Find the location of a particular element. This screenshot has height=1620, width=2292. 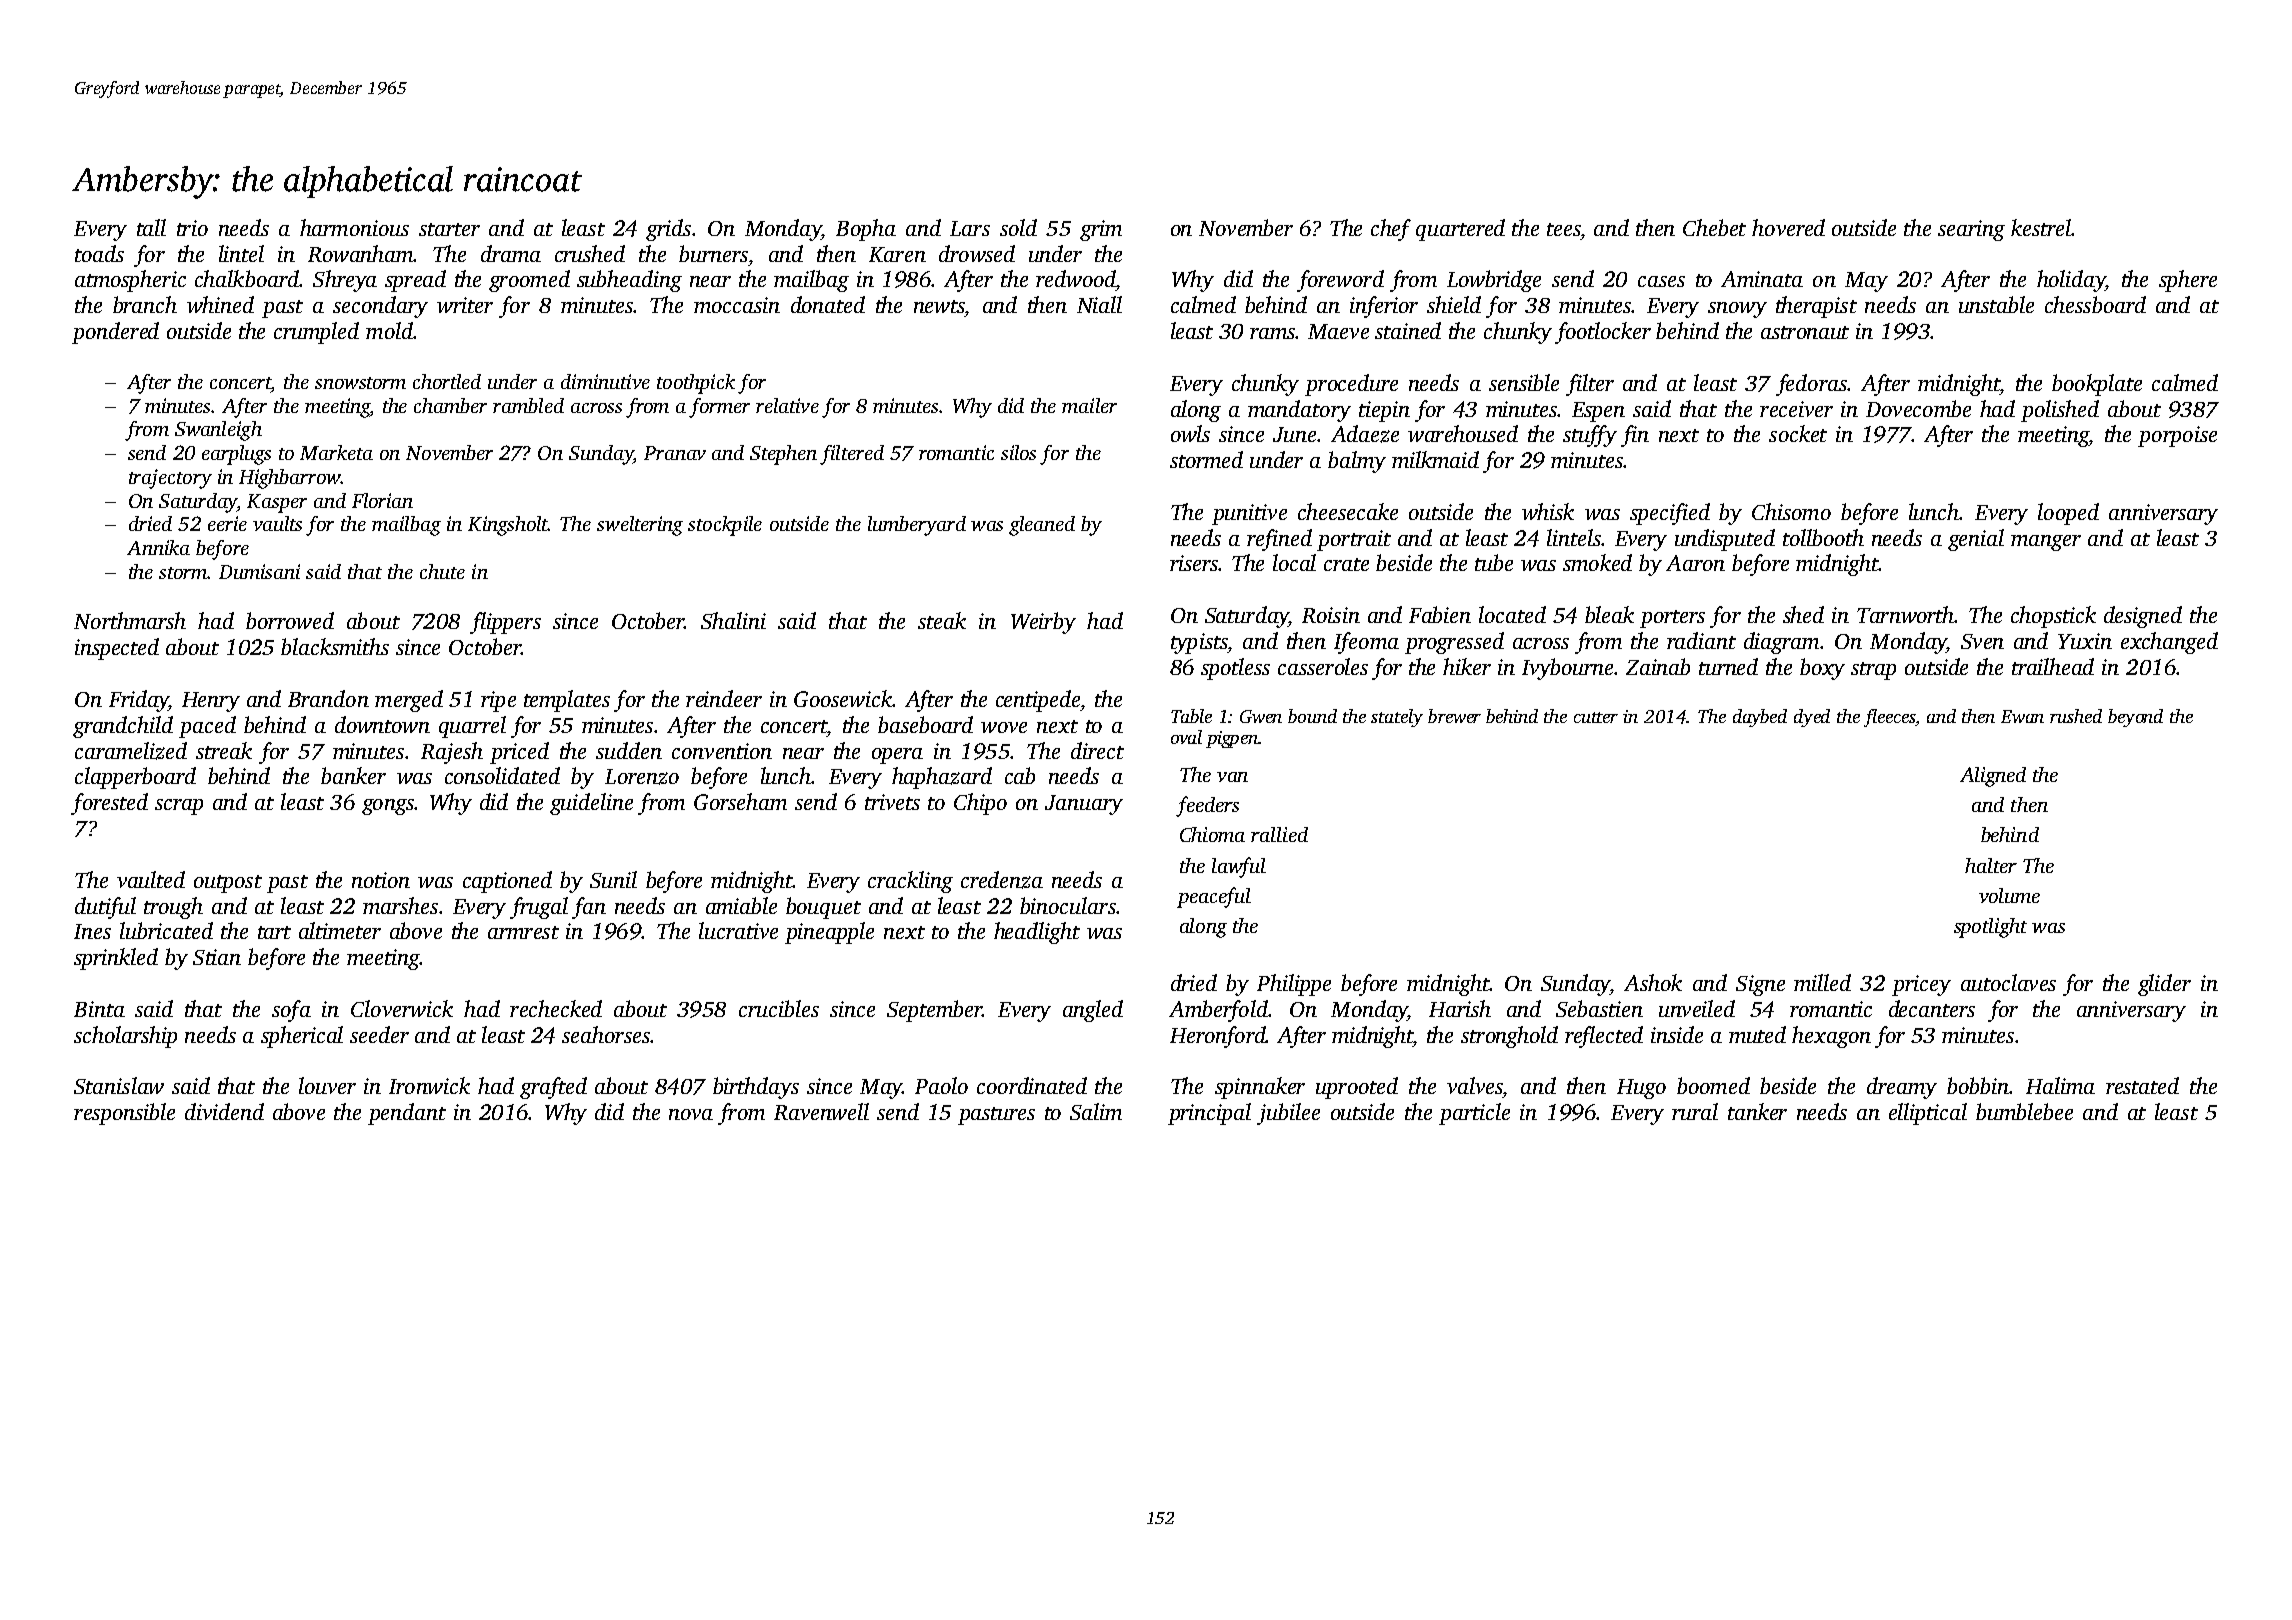

kestrel is located at coordinates (2041, 227).
